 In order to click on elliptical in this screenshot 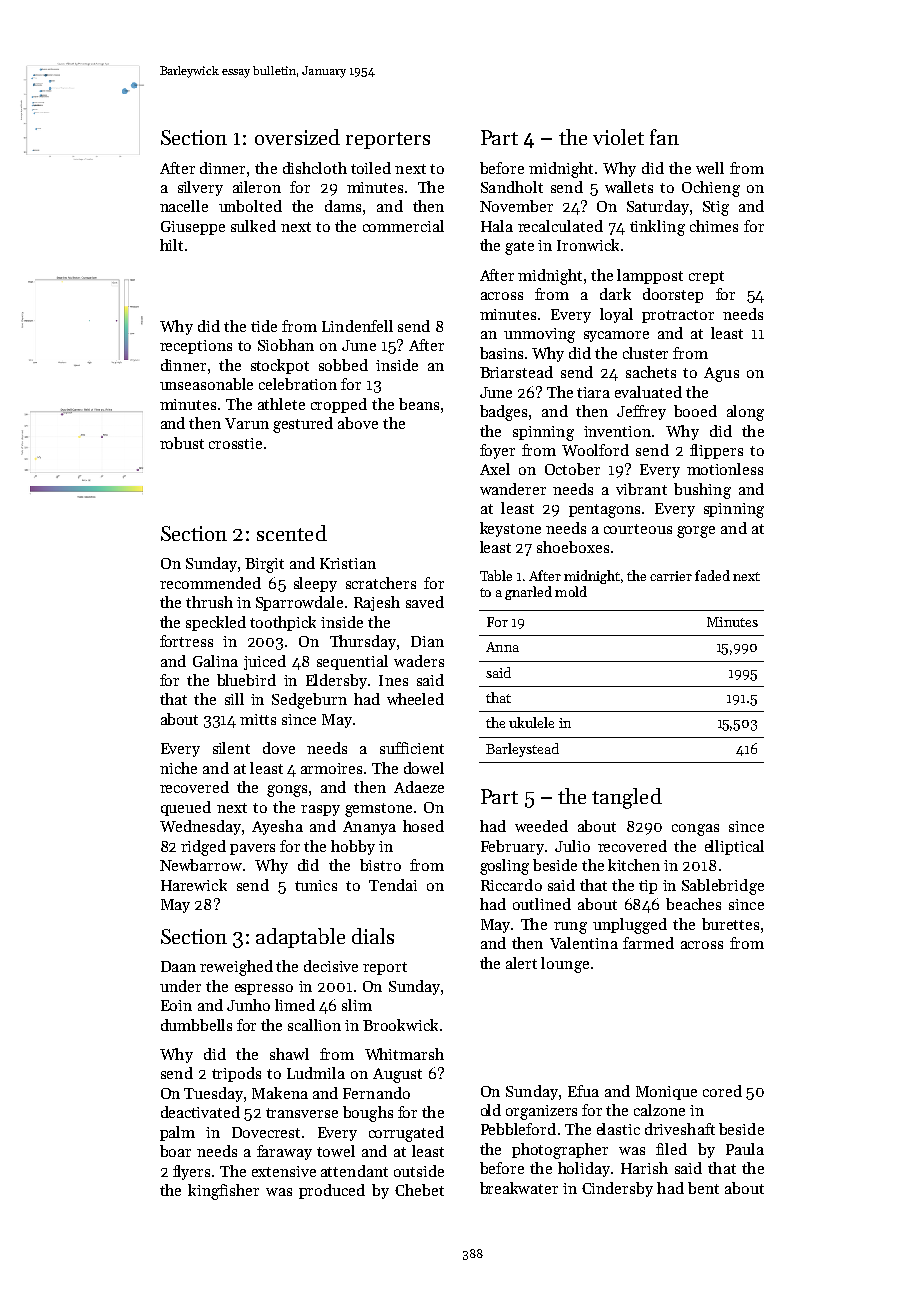, I will do `click(734, 847)`.
